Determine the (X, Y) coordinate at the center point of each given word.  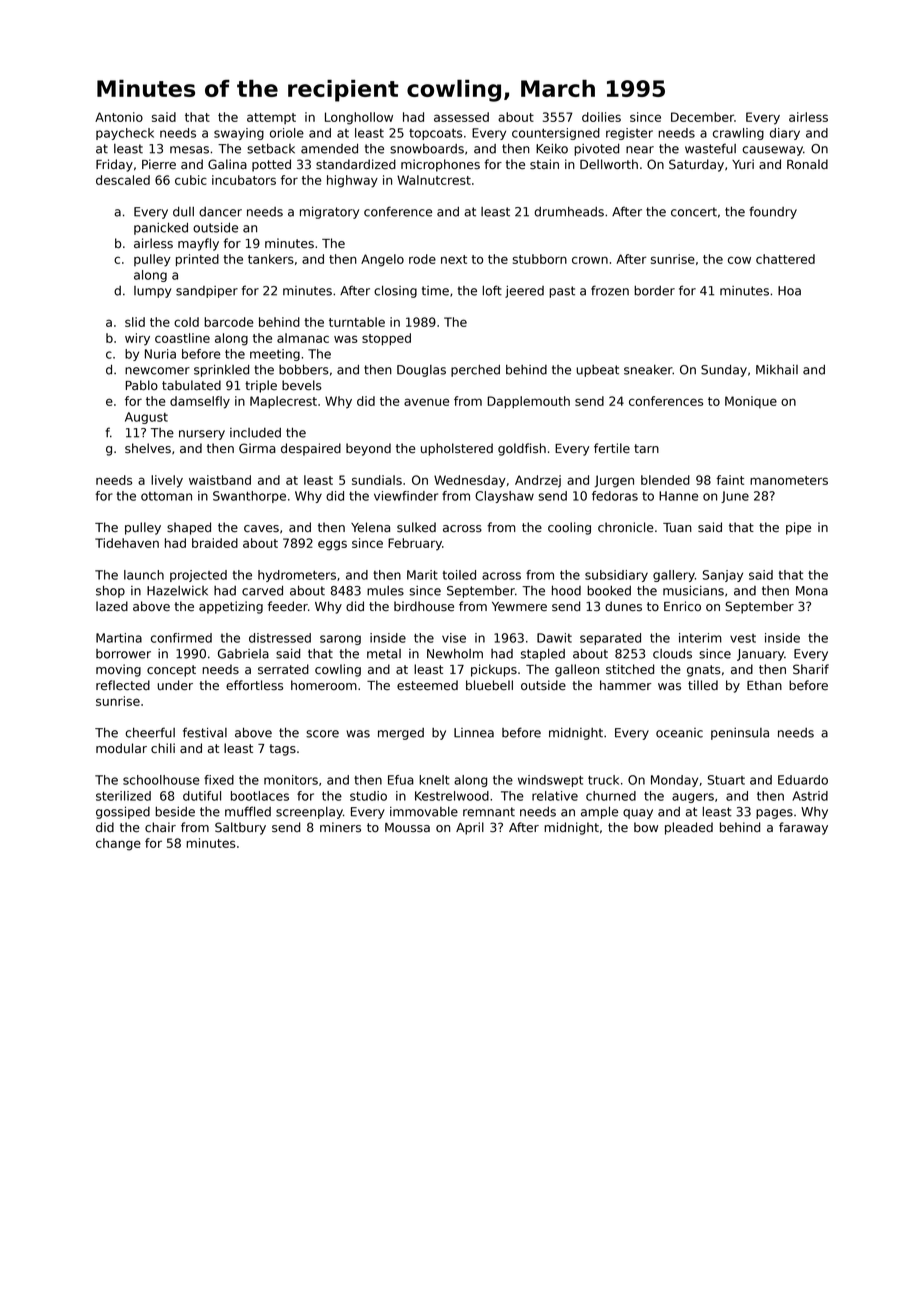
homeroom (324, 685)
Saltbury (240, 828)
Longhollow (359, 118)
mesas (189, 150)
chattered (785, 259)
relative (555, 796)
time (435, 291)
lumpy (152, 292)
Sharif (811, 669)
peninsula (740, 734)
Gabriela (243, 654)
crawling (738, 134)
